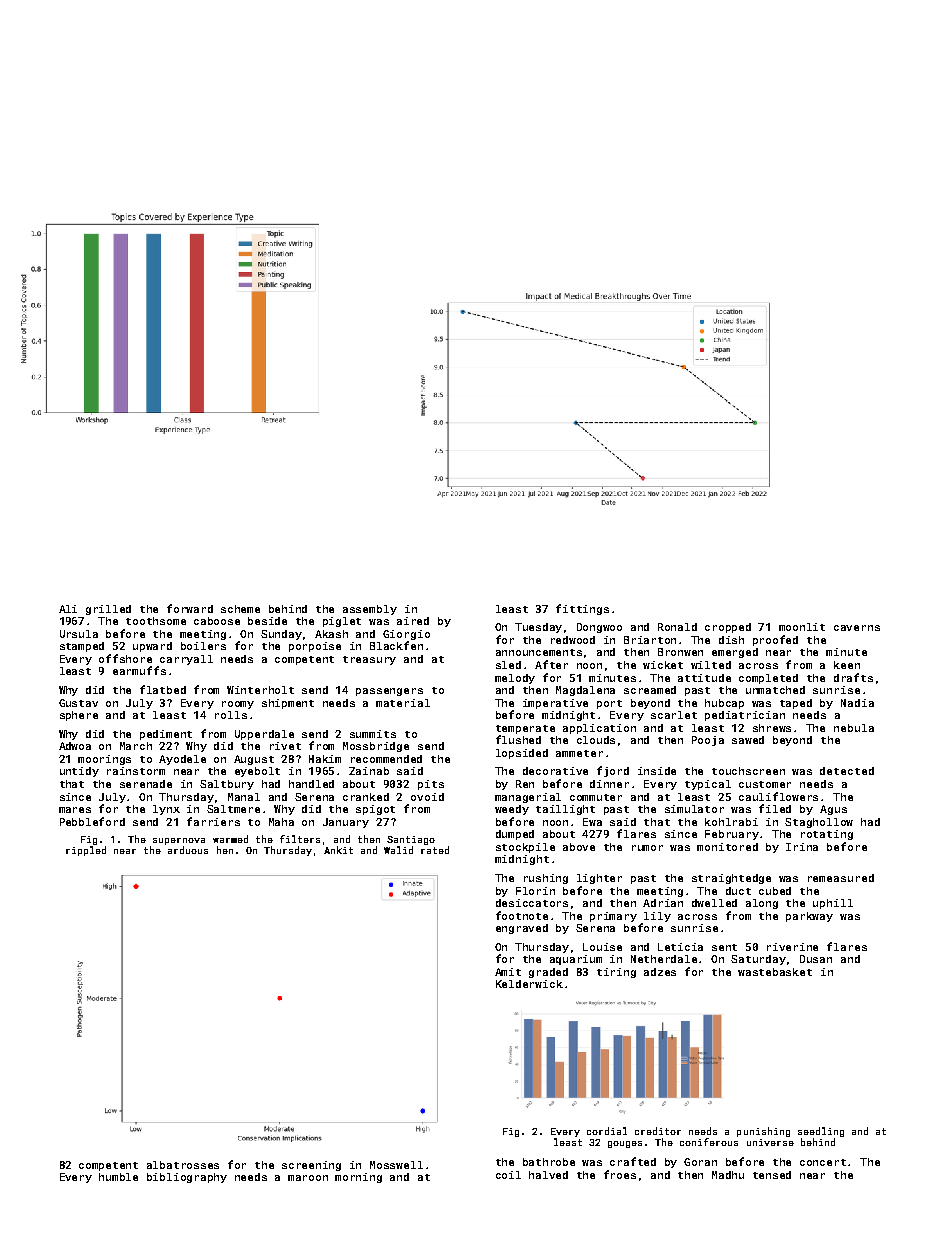 The width and height of the image is (952, 1233). What do you see at coordinates (139, 670) in the image?
I see `earmuffs` at bounding box center [139, 670].
